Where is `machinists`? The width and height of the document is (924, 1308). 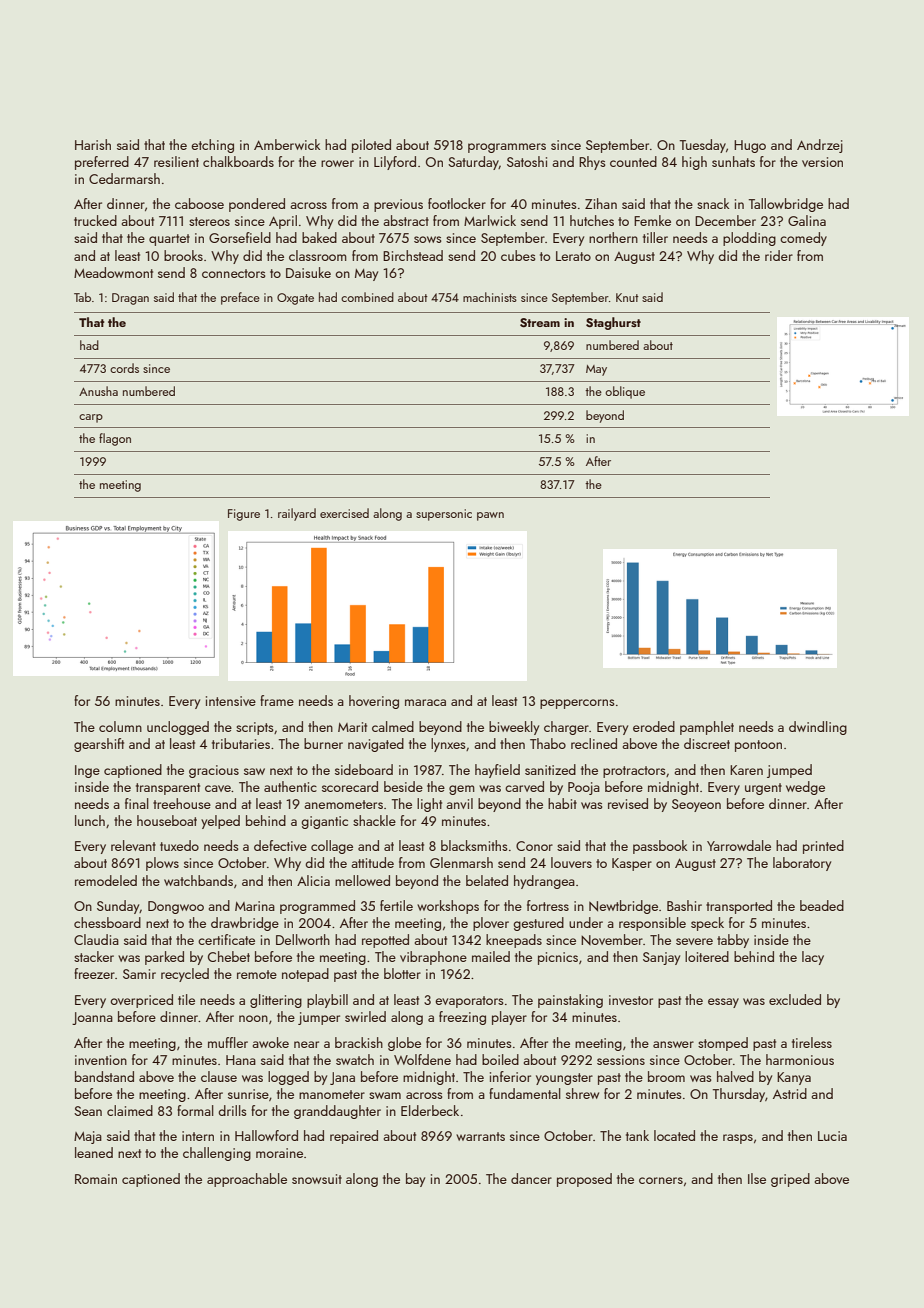 machinists is located at coordinates (490, 297).
